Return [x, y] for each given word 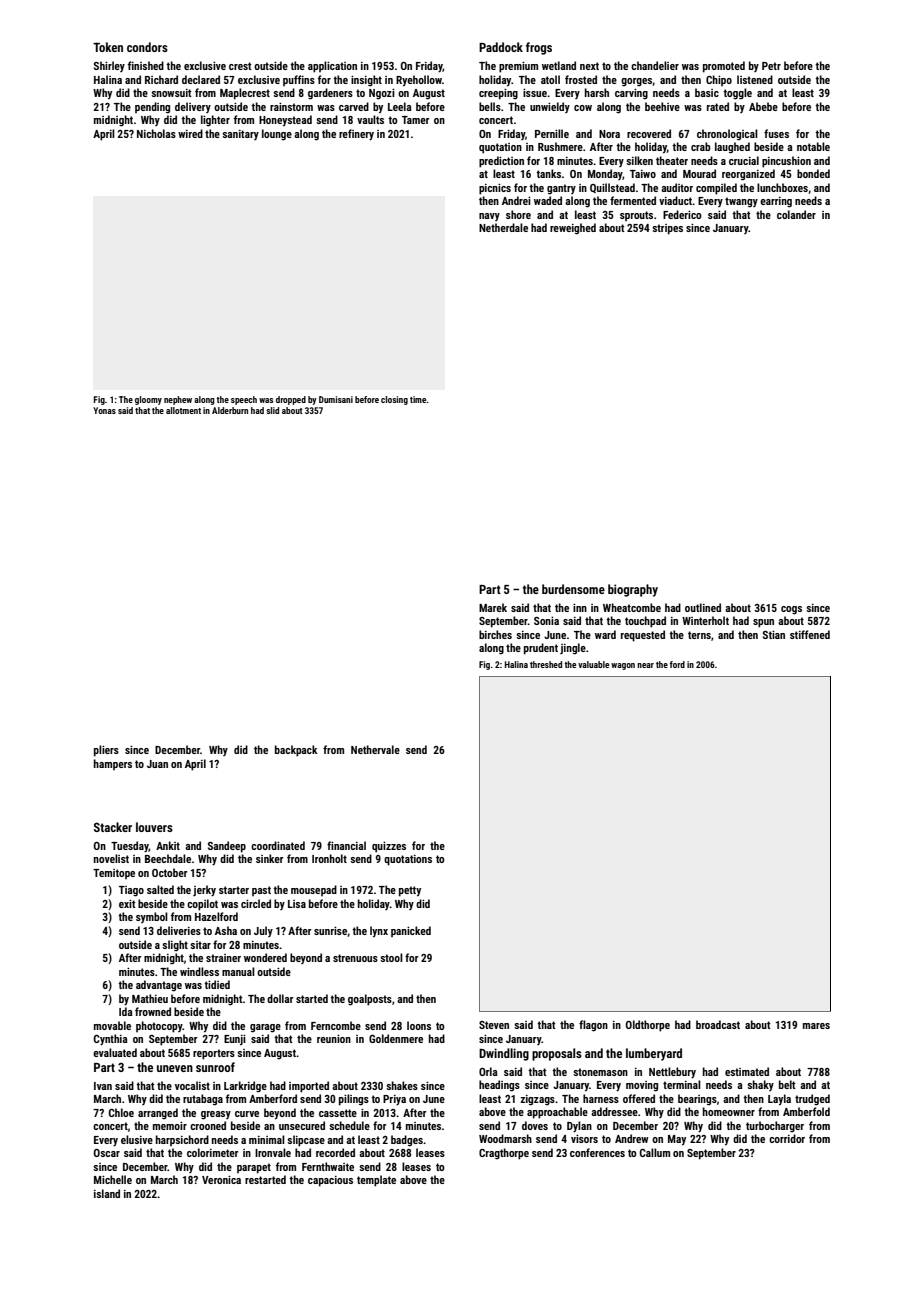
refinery [356, 134]
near [645, 665]
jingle [573, 649]
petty [410, 891]
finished [146, 65]
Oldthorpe [648, 1026]
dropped [291, 400]
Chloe [121, 1112]
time [418, 399]
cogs [791, 610]
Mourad [699, 173]
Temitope [114, 874]
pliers [106, 751]
